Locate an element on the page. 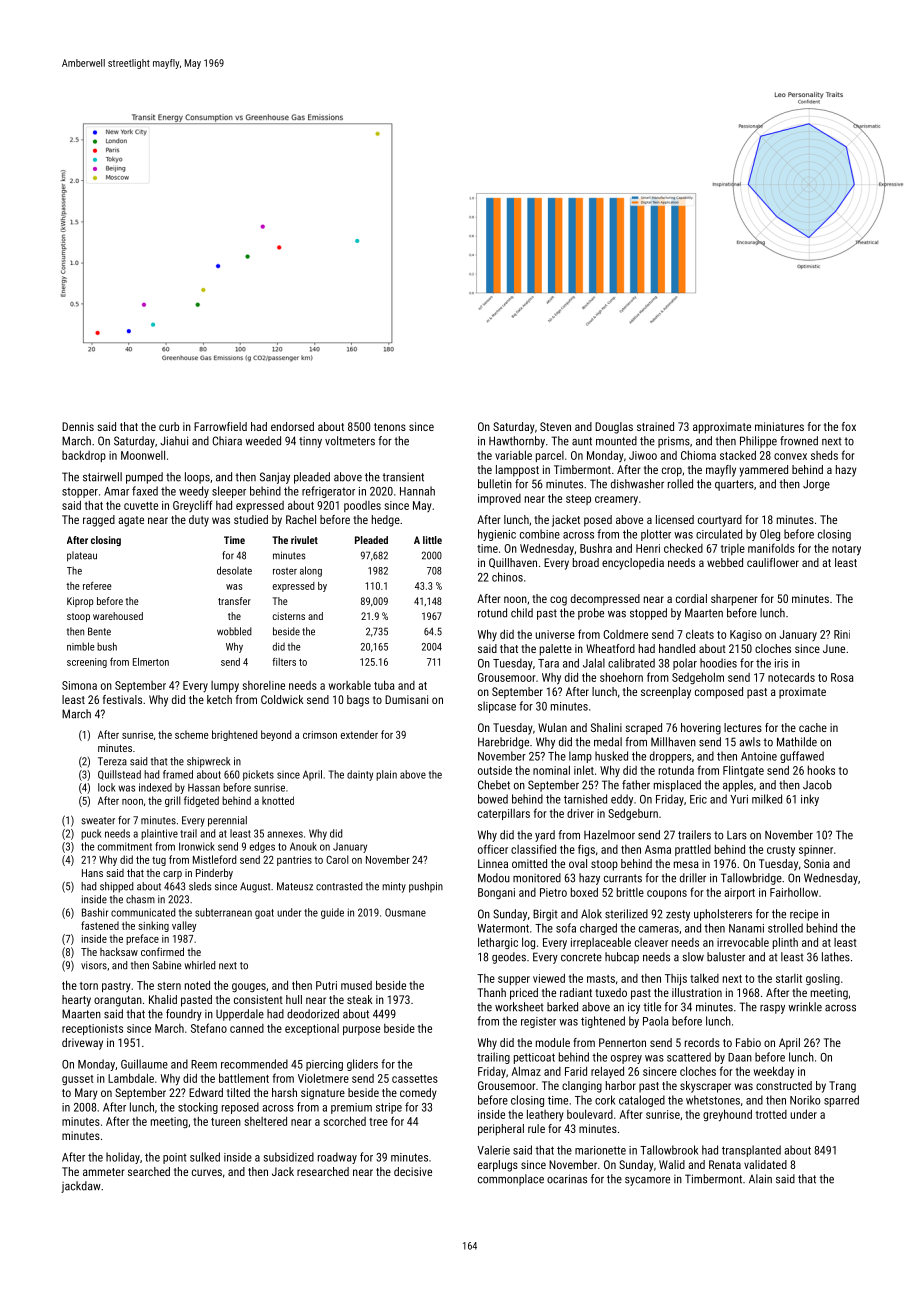  Hawthornby is located at coordinates (517, 442).
